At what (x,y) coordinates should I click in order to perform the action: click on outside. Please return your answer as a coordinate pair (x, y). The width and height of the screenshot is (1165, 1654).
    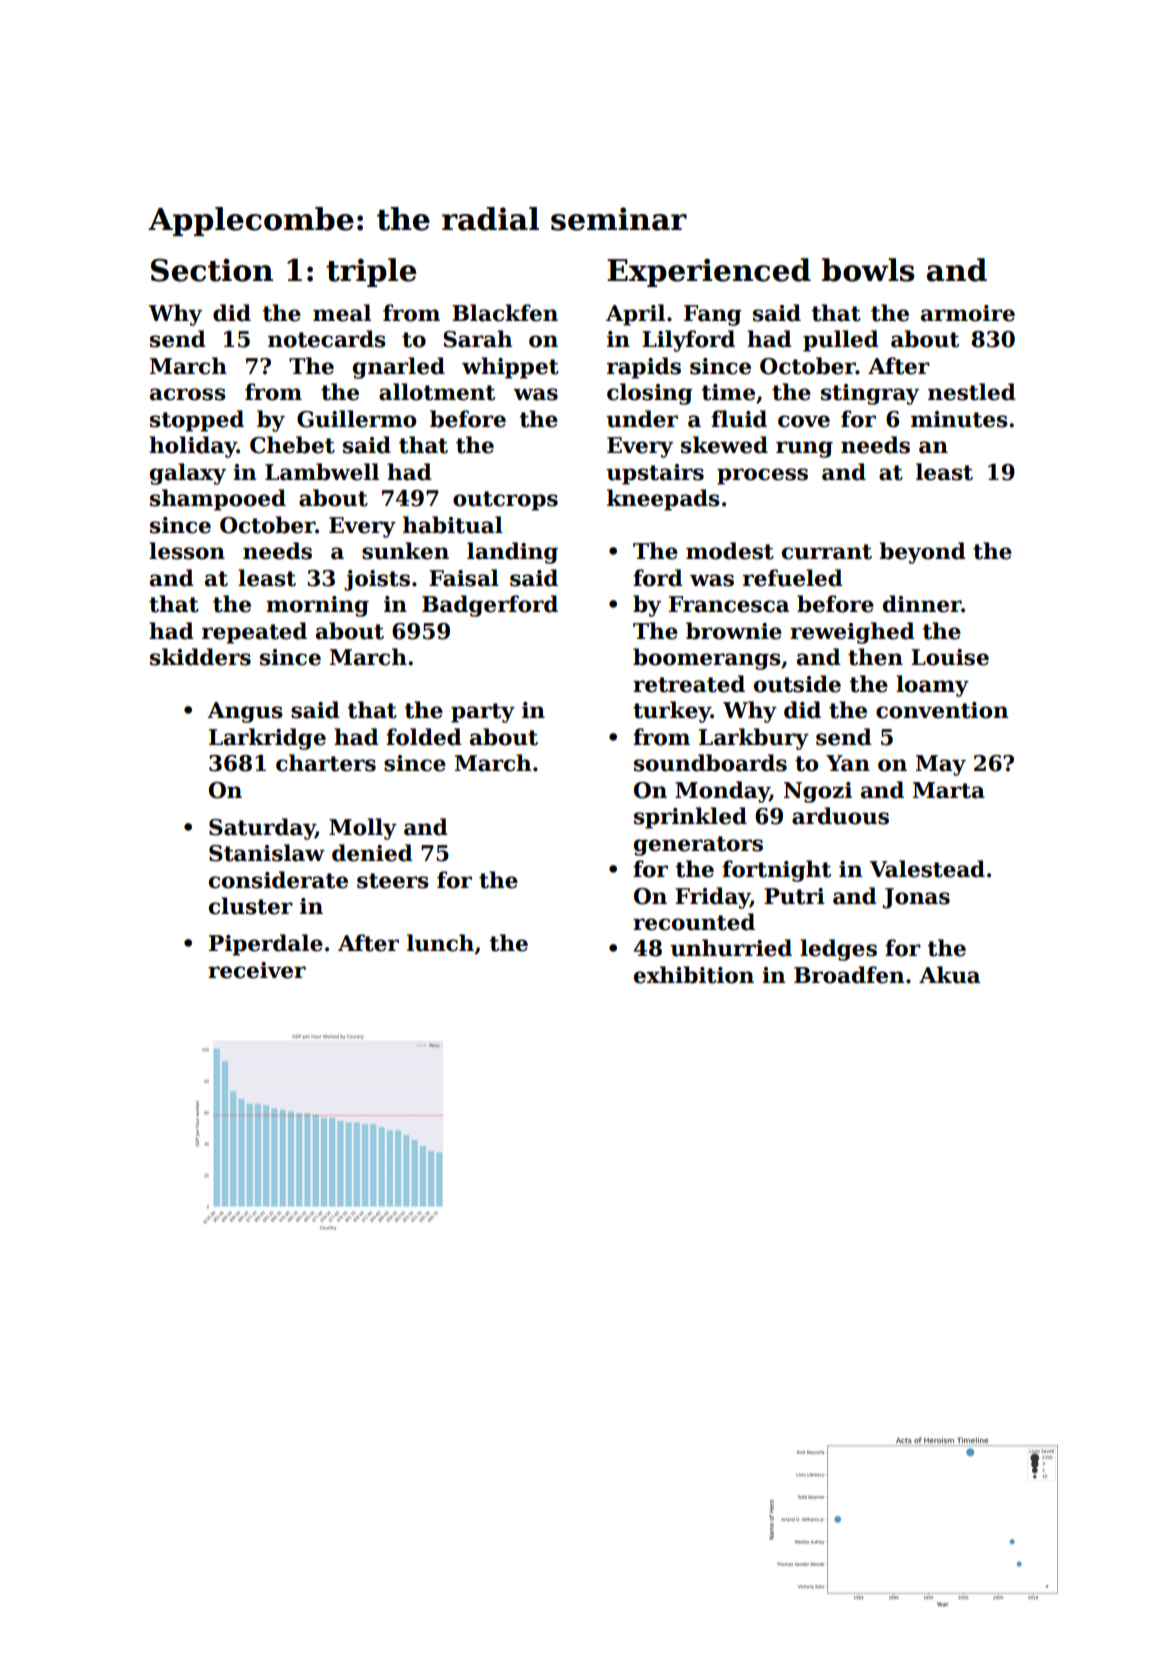
    Looking at the image, I should click on (797, 684).
